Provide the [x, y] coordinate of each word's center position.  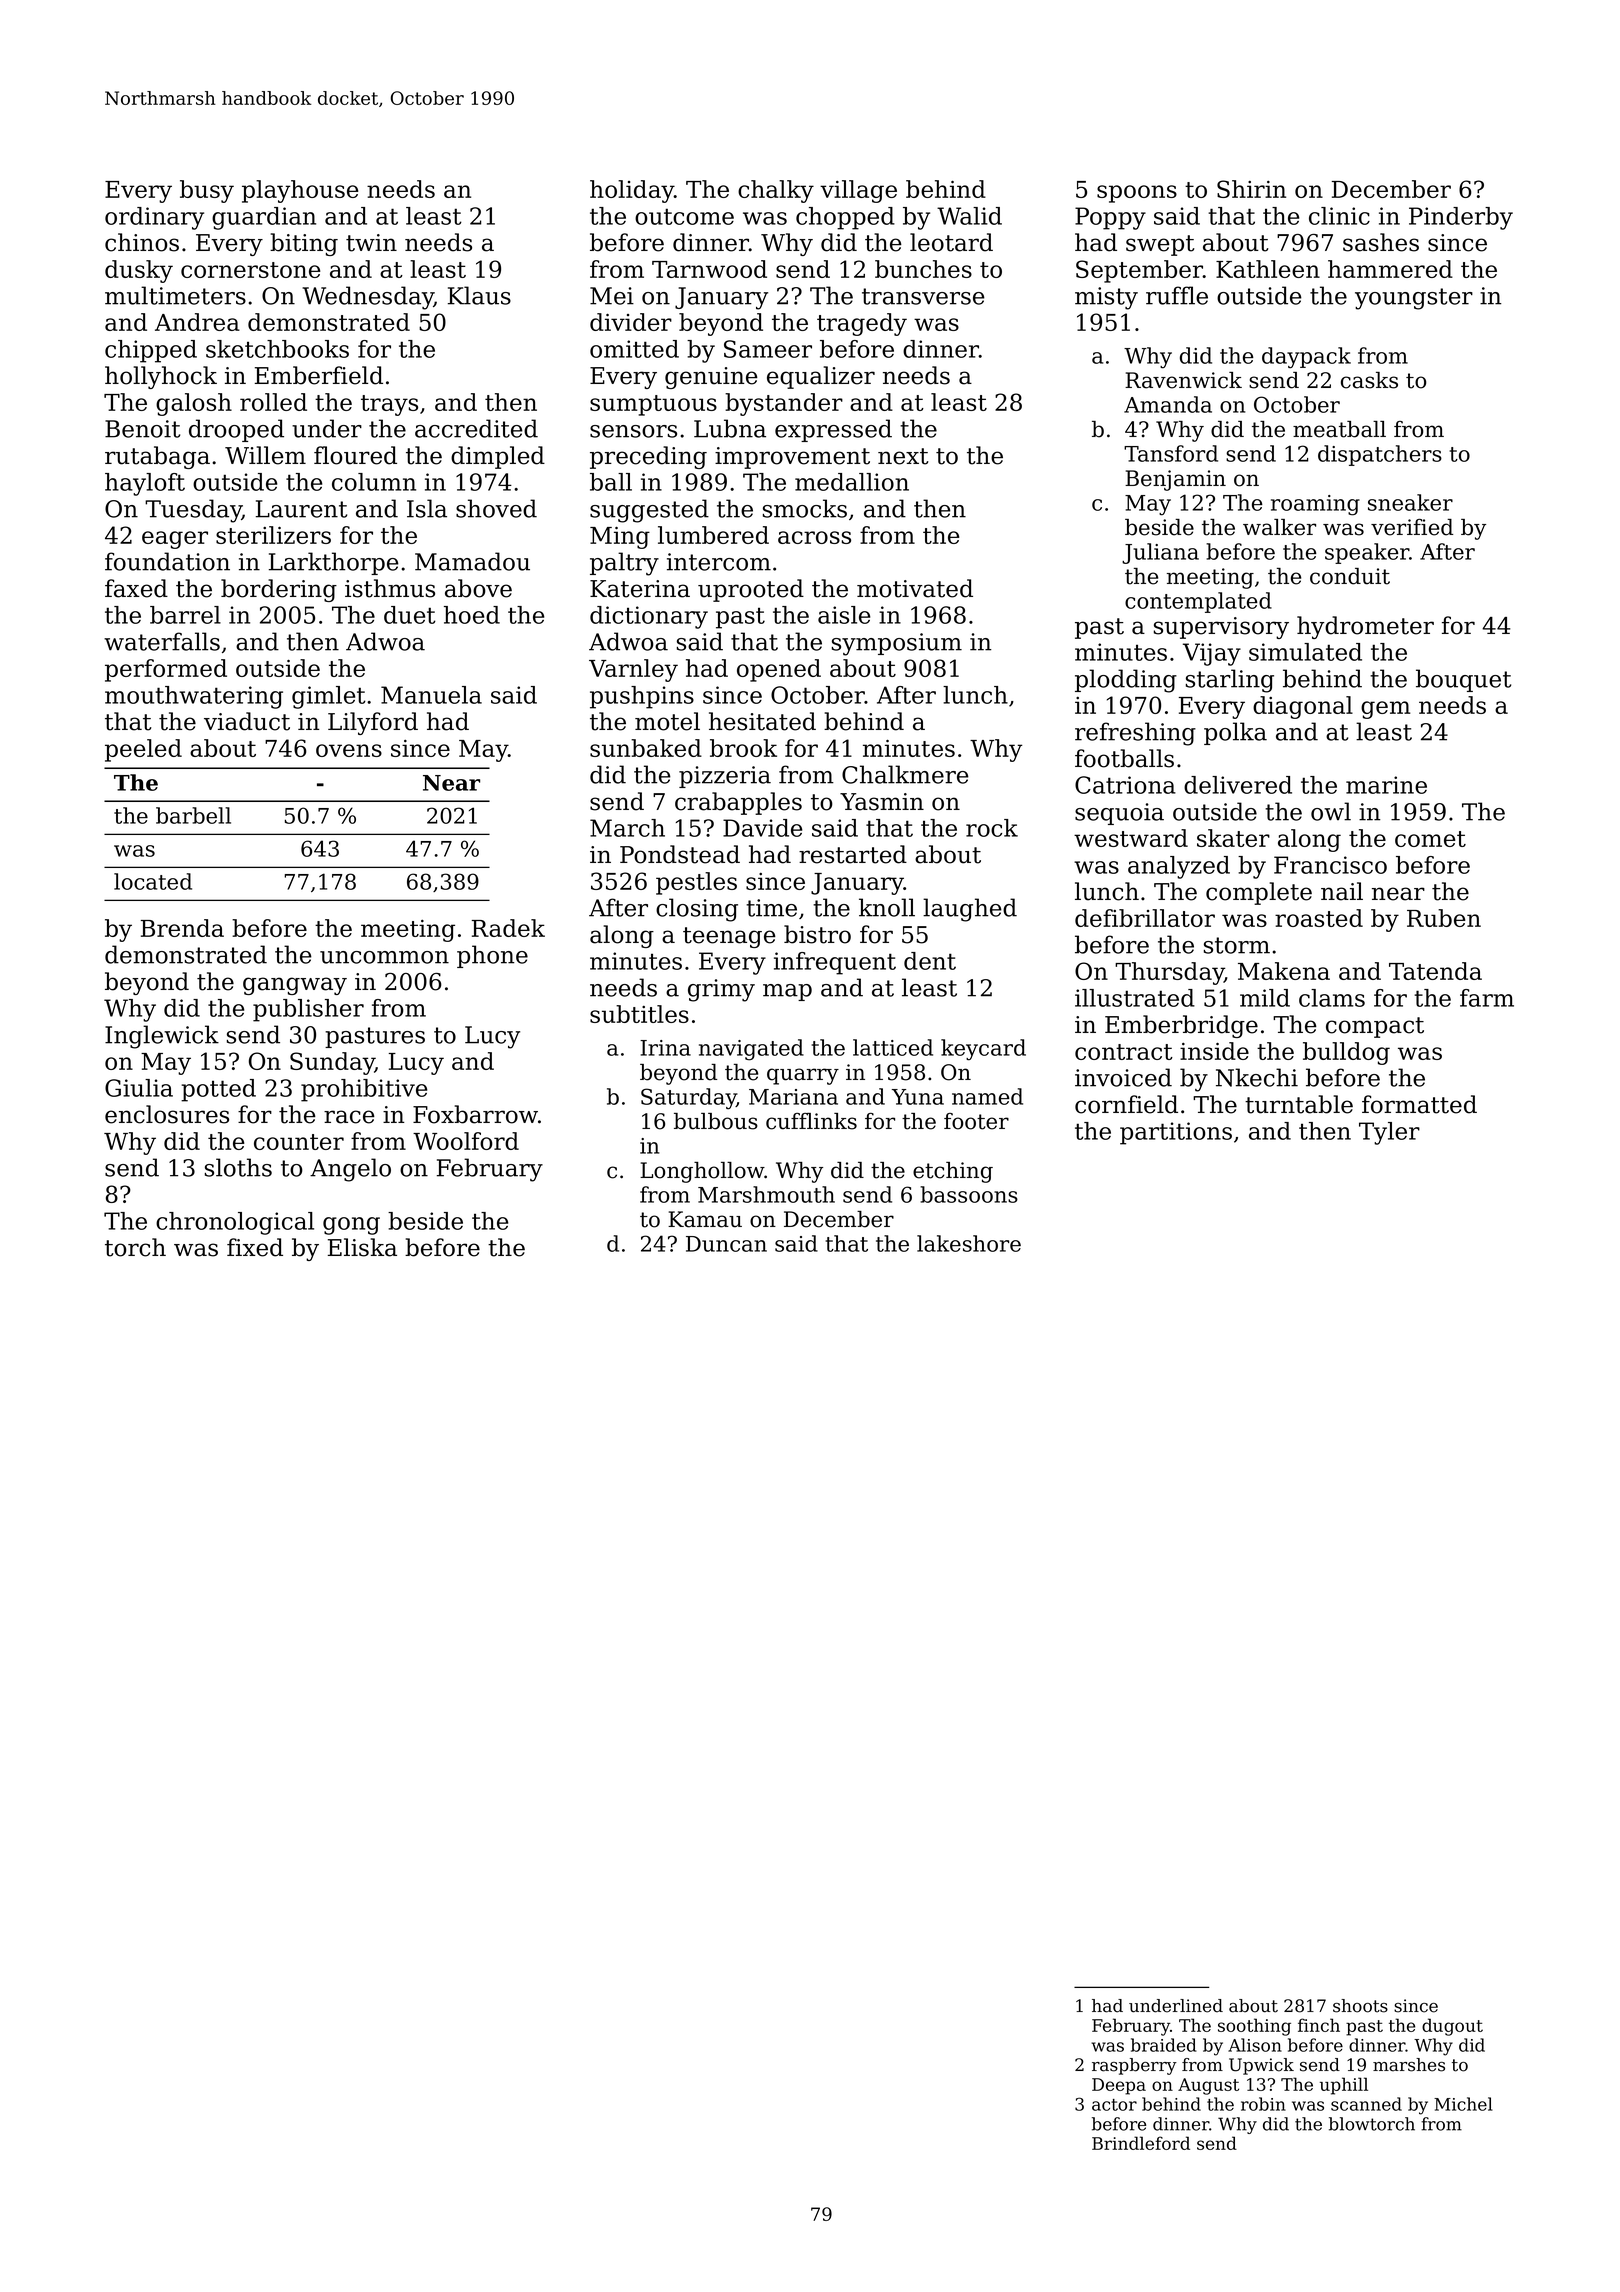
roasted [1319, 918]
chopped [845, 218]
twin [371, 243]
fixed [255, 1247]
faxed [136, 588]
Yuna [918, 1097]
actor [1114, 2105]
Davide [762, 828]
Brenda [182, 928]
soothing [1254, 2027]
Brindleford [1141, 2143]
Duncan [726, 1244]
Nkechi [1257, 1077]
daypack [1306, 358]
